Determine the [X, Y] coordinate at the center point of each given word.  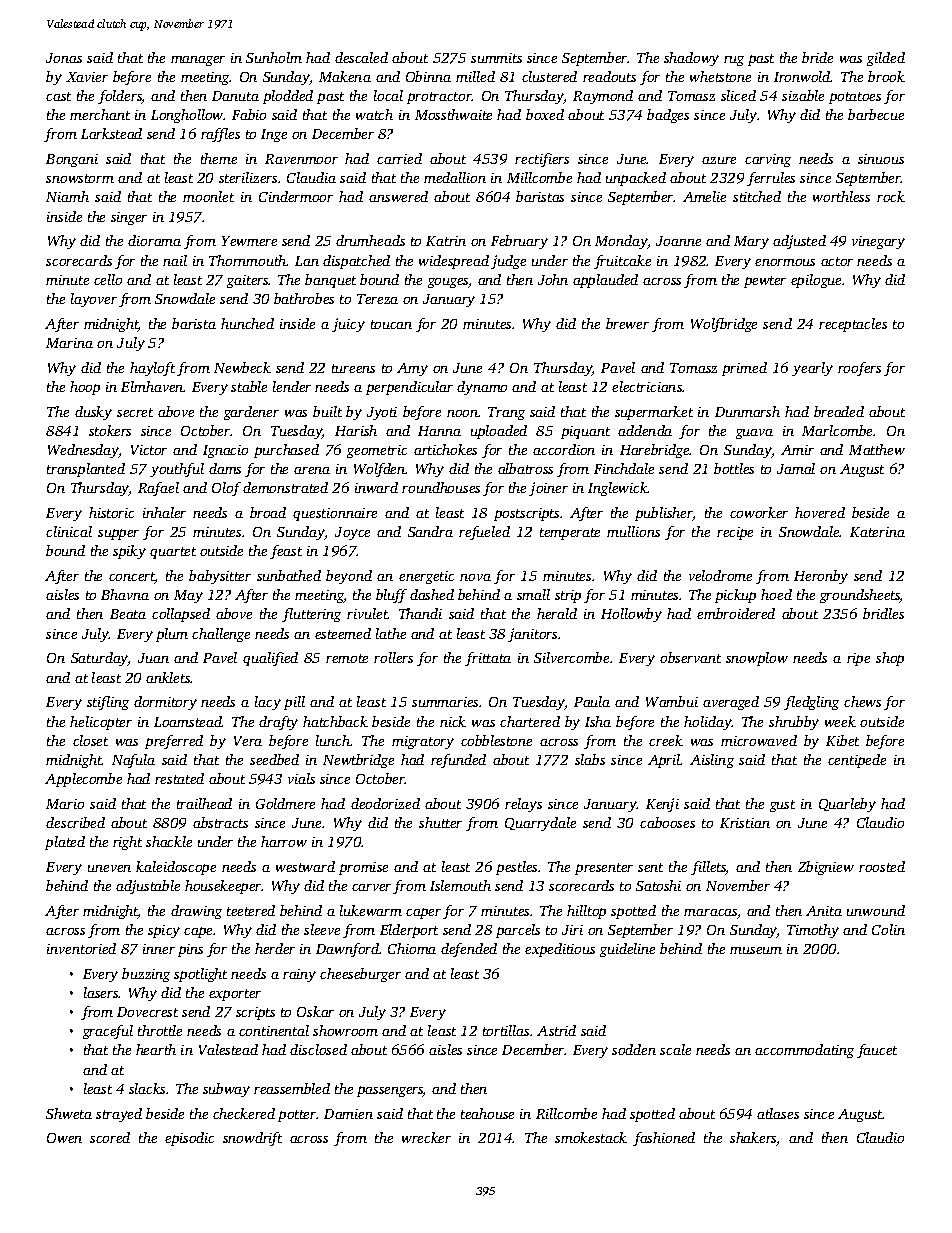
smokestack [591, 1137]
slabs [590, 759]
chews [862, 701]
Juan [153, 658]
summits [496, 58]
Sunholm [274, 57]
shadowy [691, 59]
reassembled [292, 1088]
